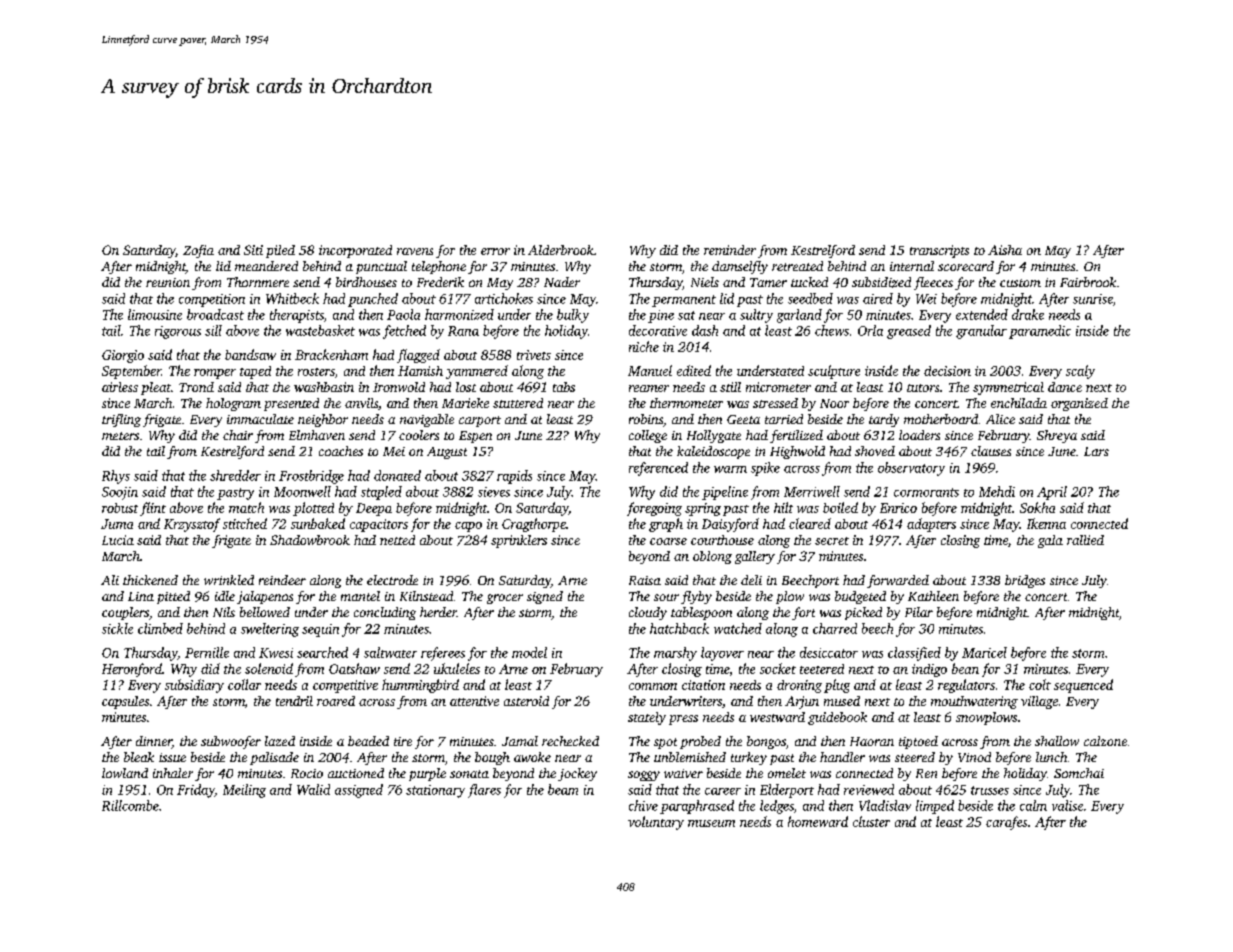 This document has width=1233, height=952. Describe the element at coordinates (870, 330) in the document. I see `Orla` at that location.
